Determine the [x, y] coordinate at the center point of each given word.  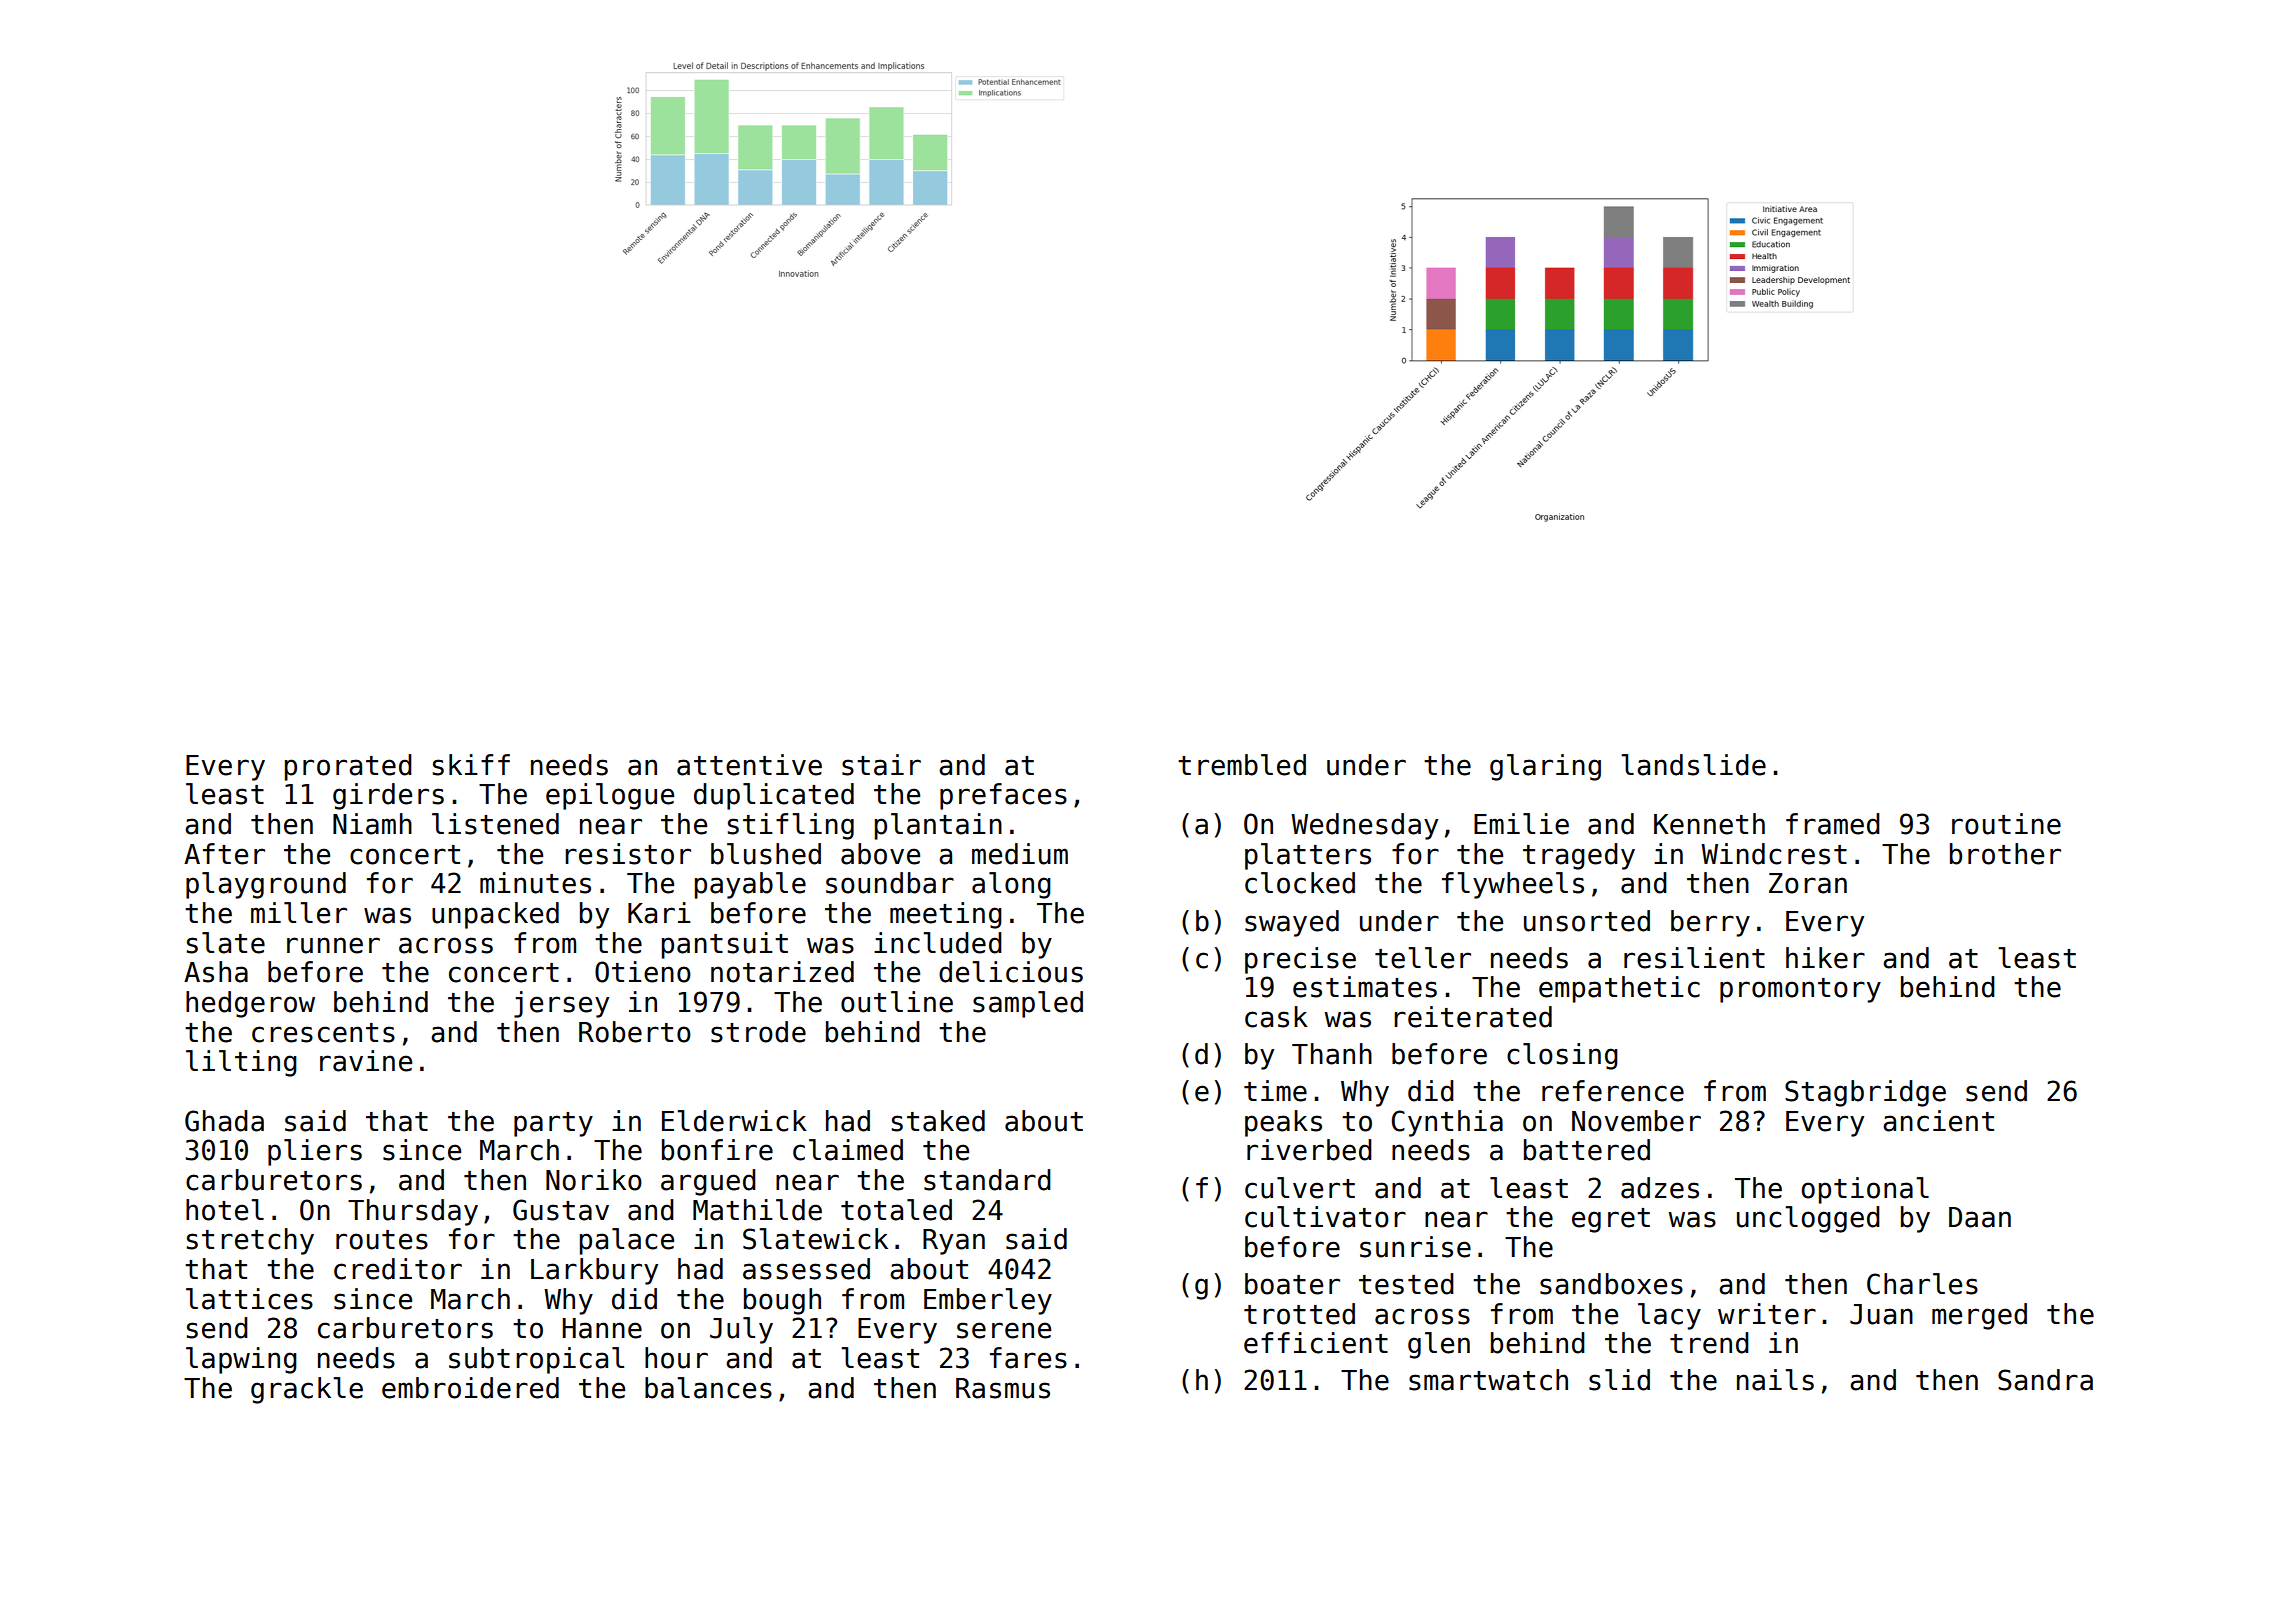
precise [1300, 960]
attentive [749, 765]
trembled [1242, 765]
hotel [225, 1210]
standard [987, 1180]
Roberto [635, 1032]
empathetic [1619, 989]
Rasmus [1003, 1388]
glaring [1545, 767]
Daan [1980, 1217]
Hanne [602, 1328]
